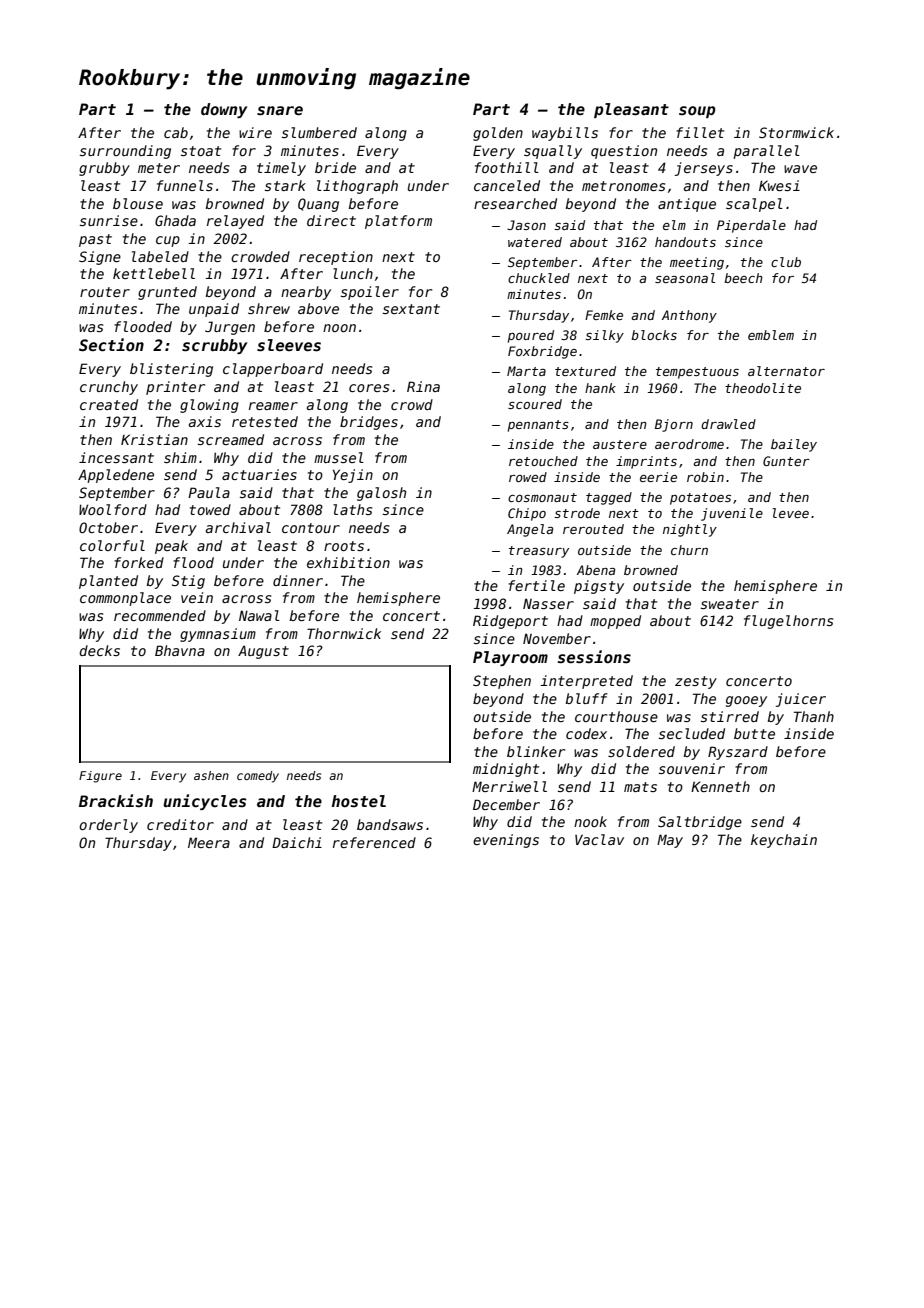 The image size is (924, 1308). Describe the element at coordinates (796, 132) in the image. I see `Stormwick` at that location.
